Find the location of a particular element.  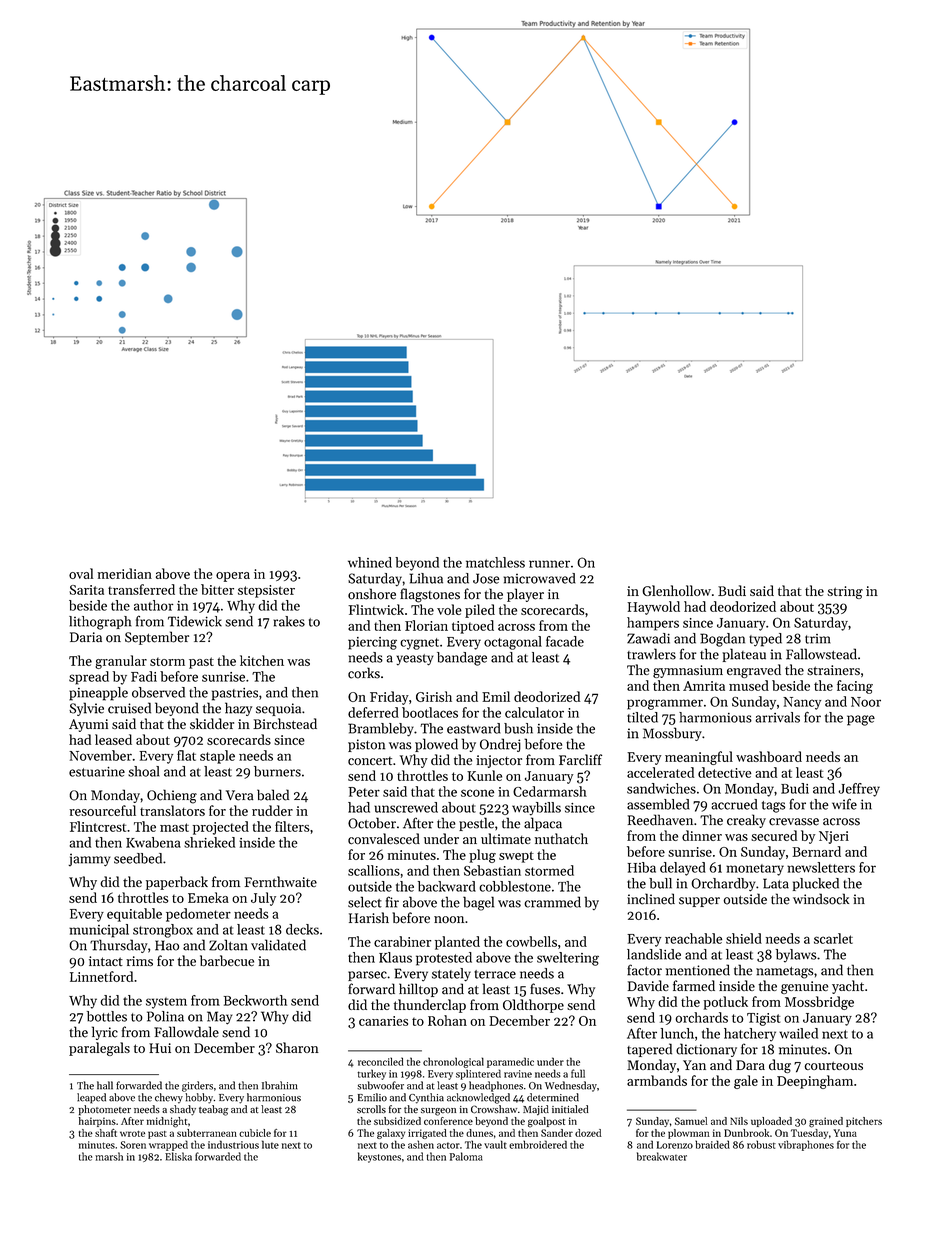

seedbed is located at coordinates (138, 858).
